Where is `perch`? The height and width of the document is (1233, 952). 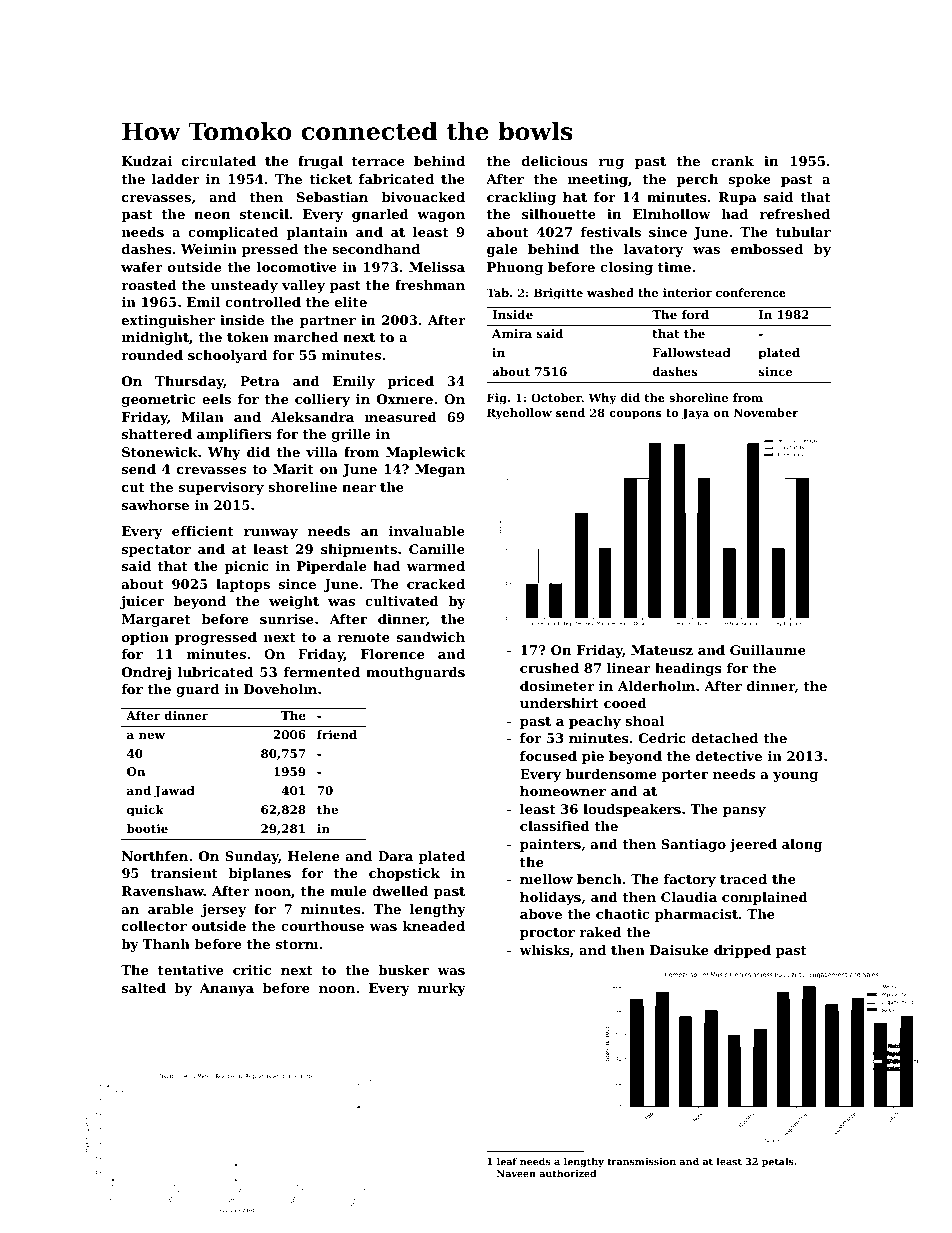
perch is located at coordinates (697, 180).
